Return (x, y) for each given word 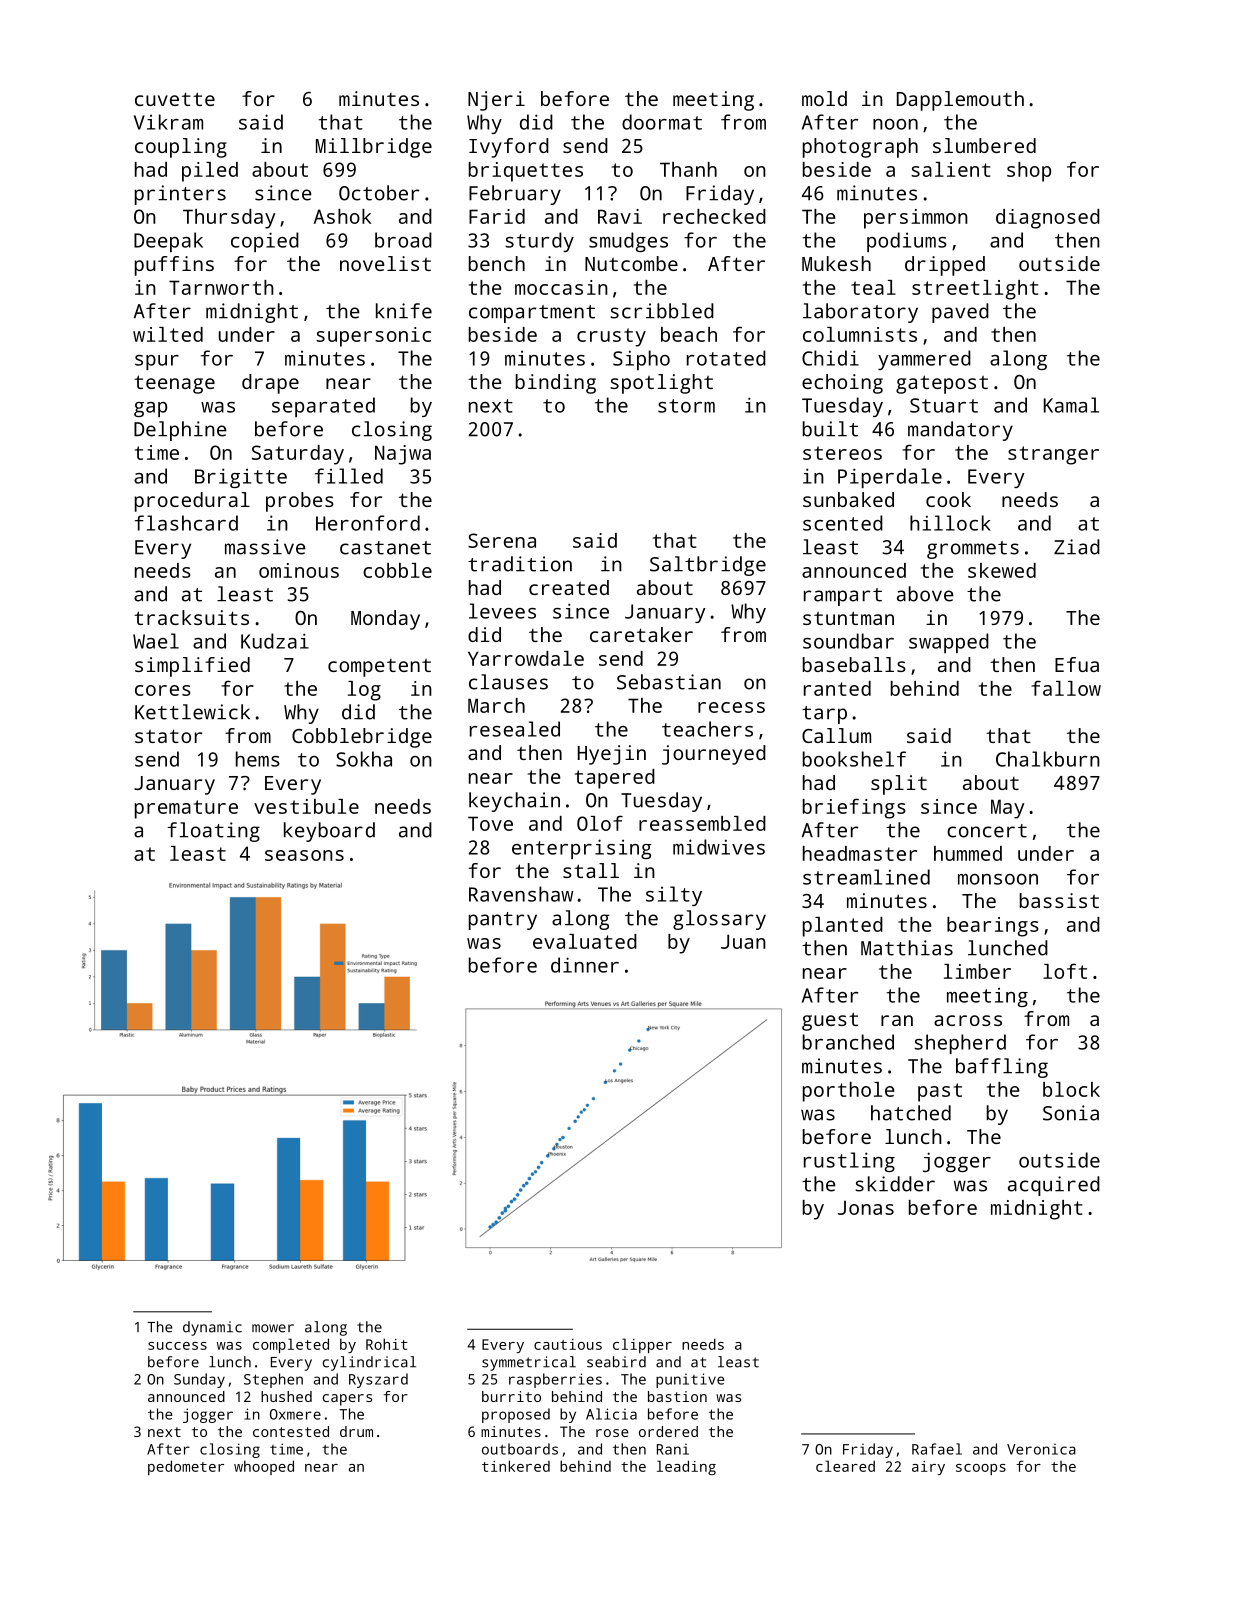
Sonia (1071, 1113)
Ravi (620, 216)
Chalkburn (1048, 759)
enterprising (582, 849)
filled (349, 476)
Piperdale (890, 478)
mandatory (960, 431)
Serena (502, 540)
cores (163, 690)
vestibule (306, 806)
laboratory (860, 313)
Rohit (387, 1344)
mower (273, 1328)
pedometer (186, 1467)
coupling (181, 148)
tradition (520, 564)
